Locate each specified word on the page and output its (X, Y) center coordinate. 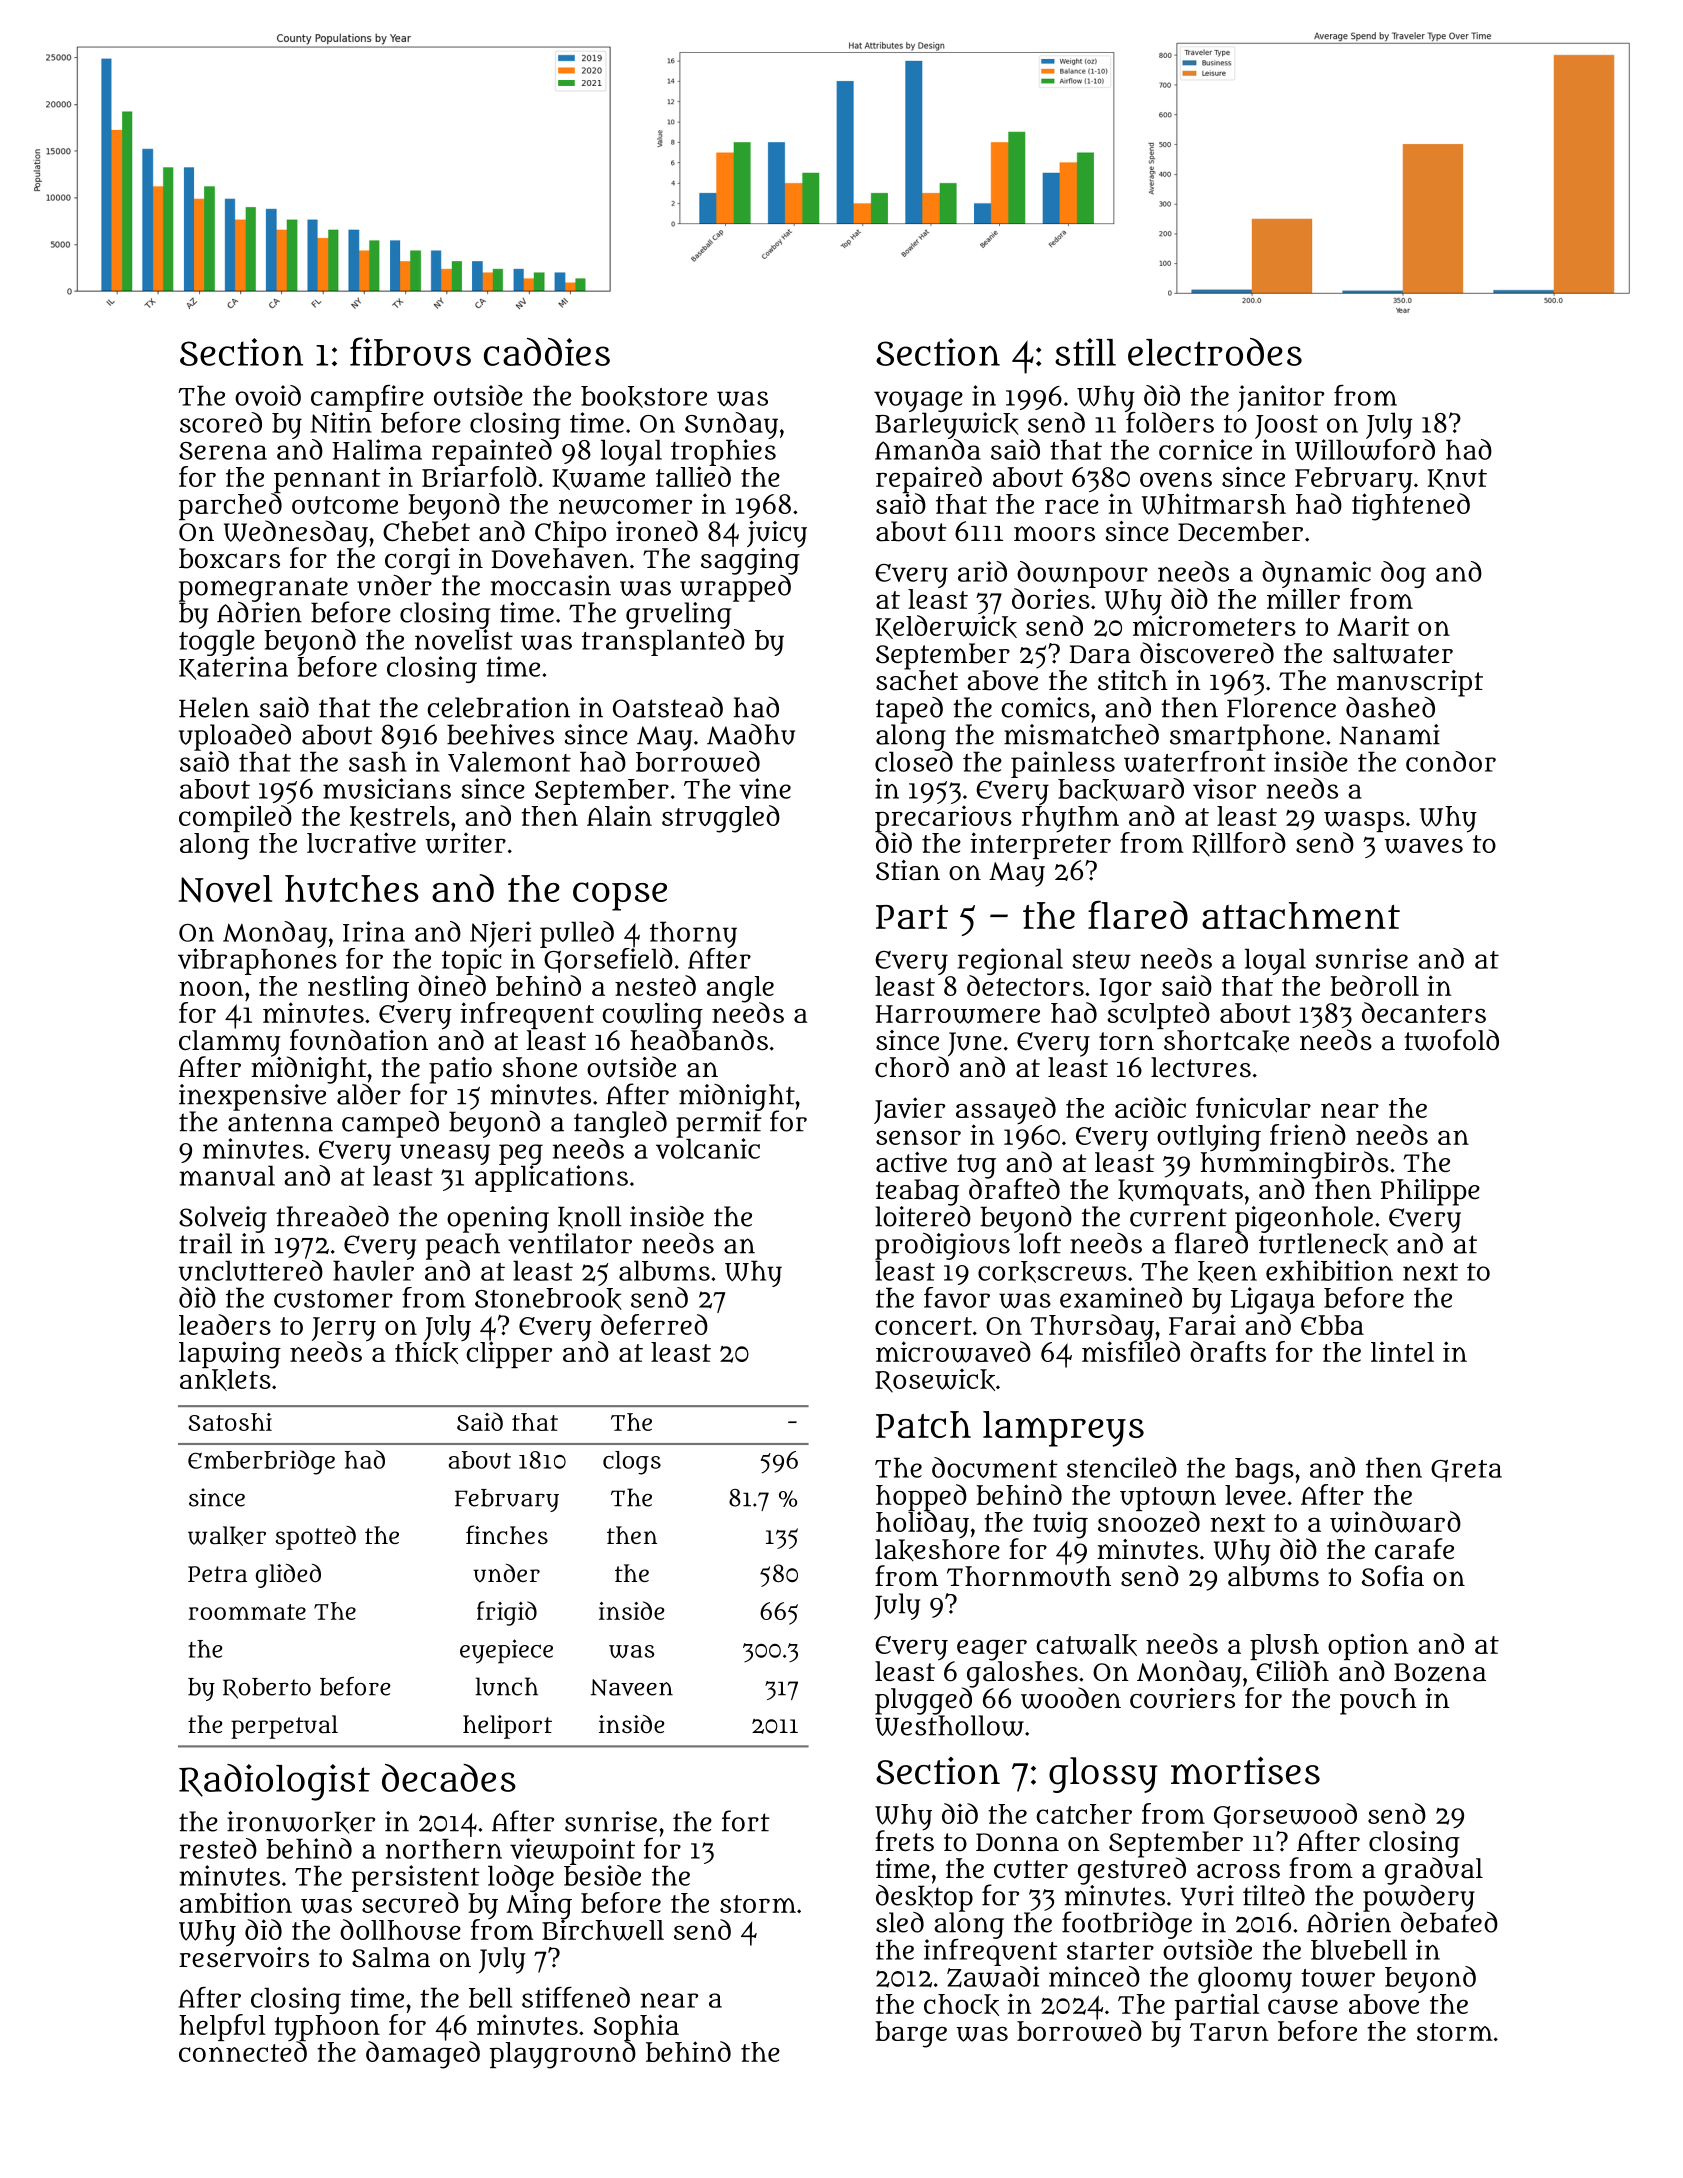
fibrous (410, 351)
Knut (1457, 479)
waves (1423, 846)
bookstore (644, 397)
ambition (236, 1902)
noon (211, 988)
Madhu (751, 734)
